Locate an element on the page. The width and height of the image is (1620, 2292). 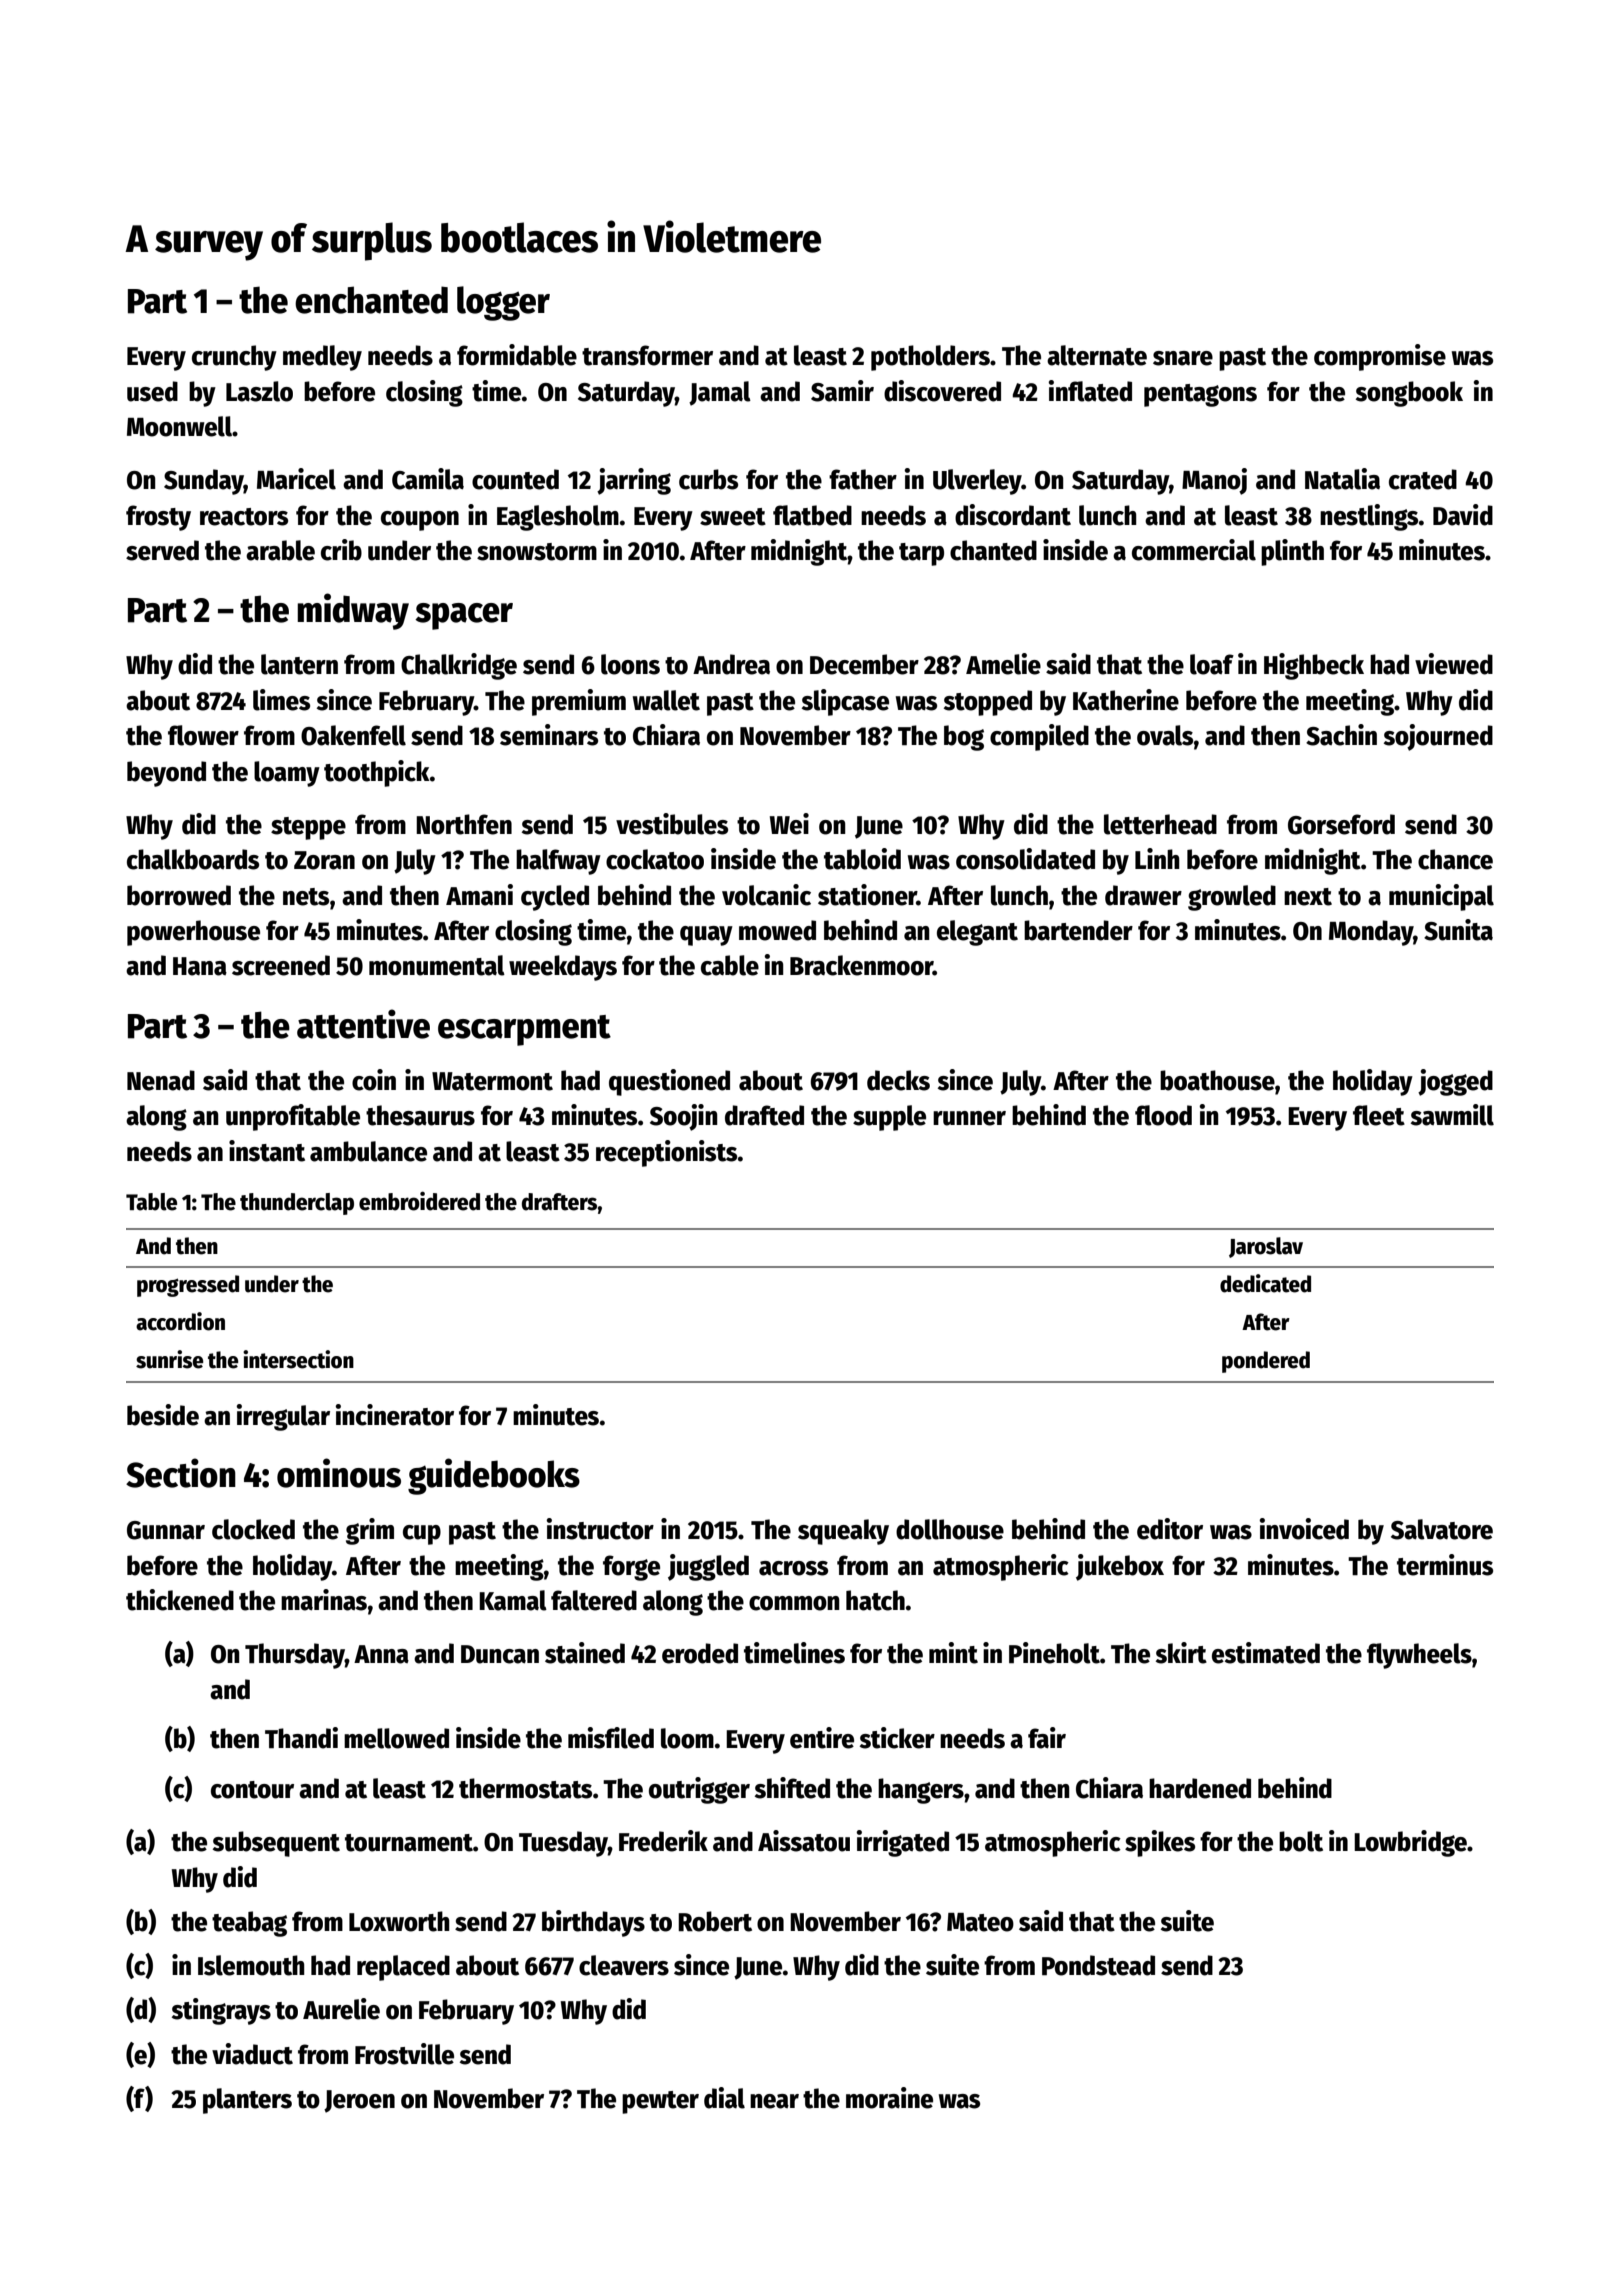
planters is located at coordinates (247, 2101).
